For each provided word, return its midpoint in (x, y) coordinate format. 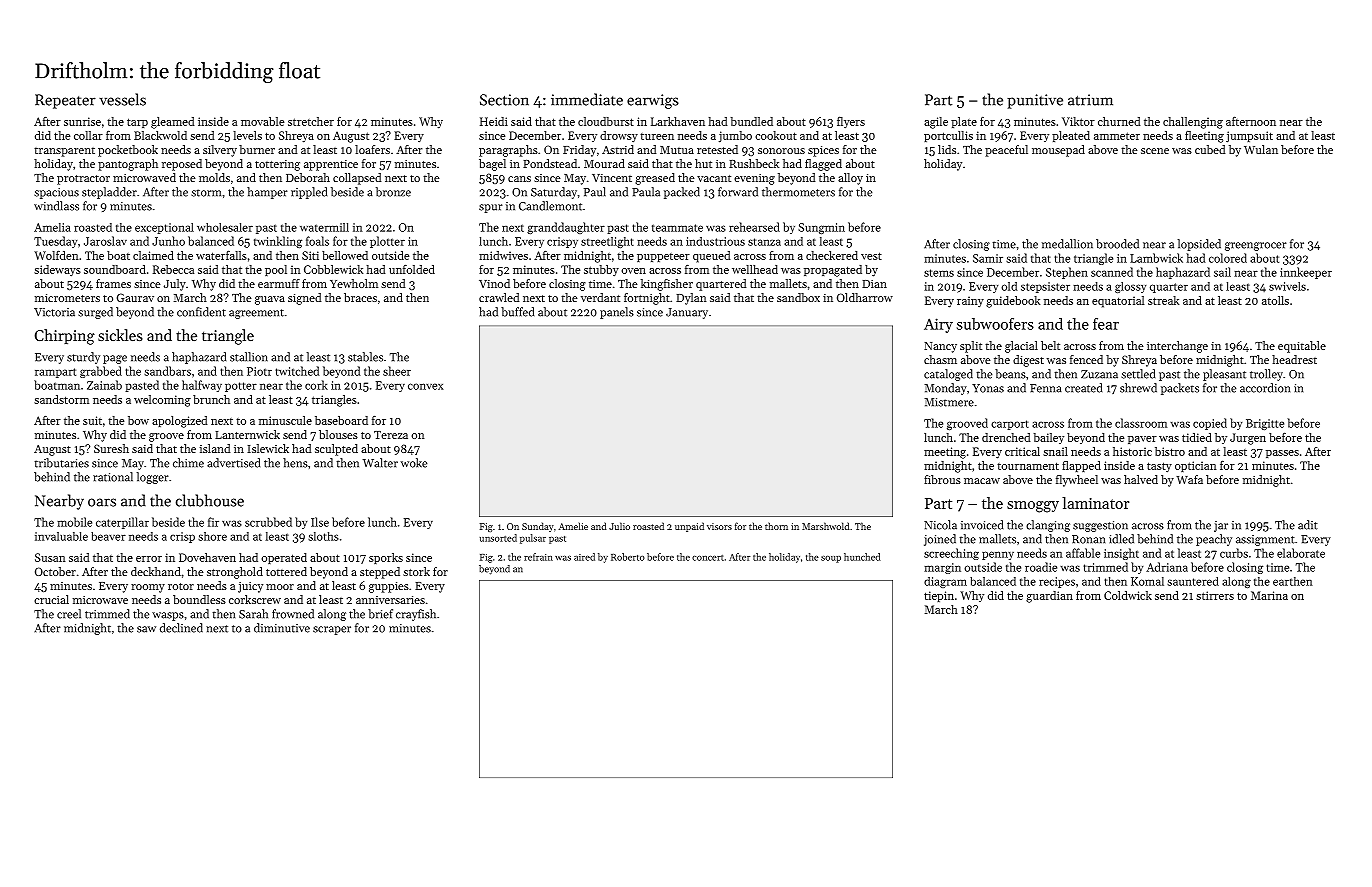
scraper (332, 630)
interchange (1177, 347)
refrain (538, 557)
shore (212, 536)
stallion (249, 357)
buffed (517, 312)
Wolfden (56, 255)
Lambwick (1156, 258)
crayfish (416, 615)
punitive (1035, 101)
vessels (122, 99)
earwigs (653, 101)
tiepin (939, 596)
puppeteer (663, 257)
